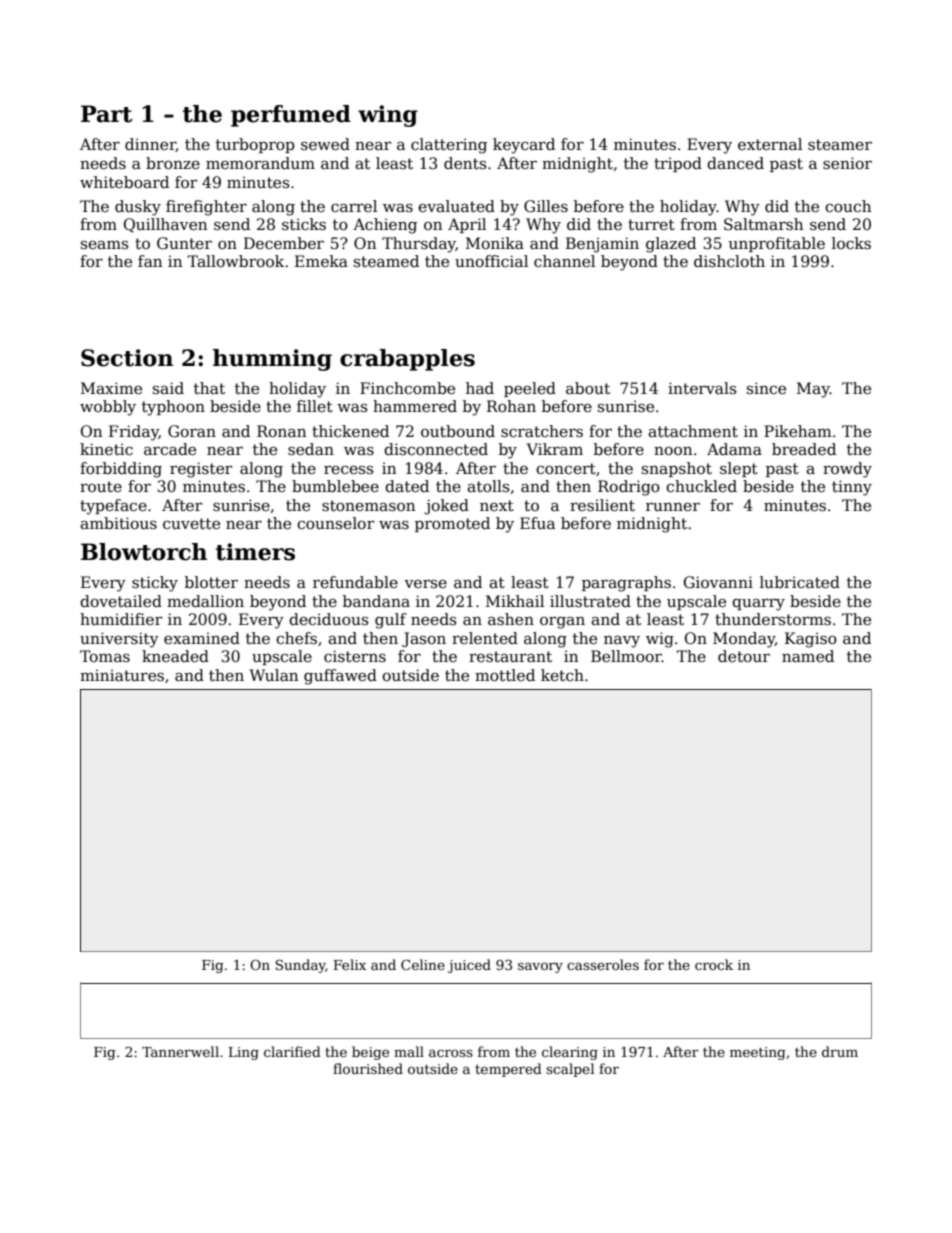 The height and width of the page is (1233, 952). What do you see at coordinates (851, 243) in the page?
I see `locks` at bounding box center [851, 243].
